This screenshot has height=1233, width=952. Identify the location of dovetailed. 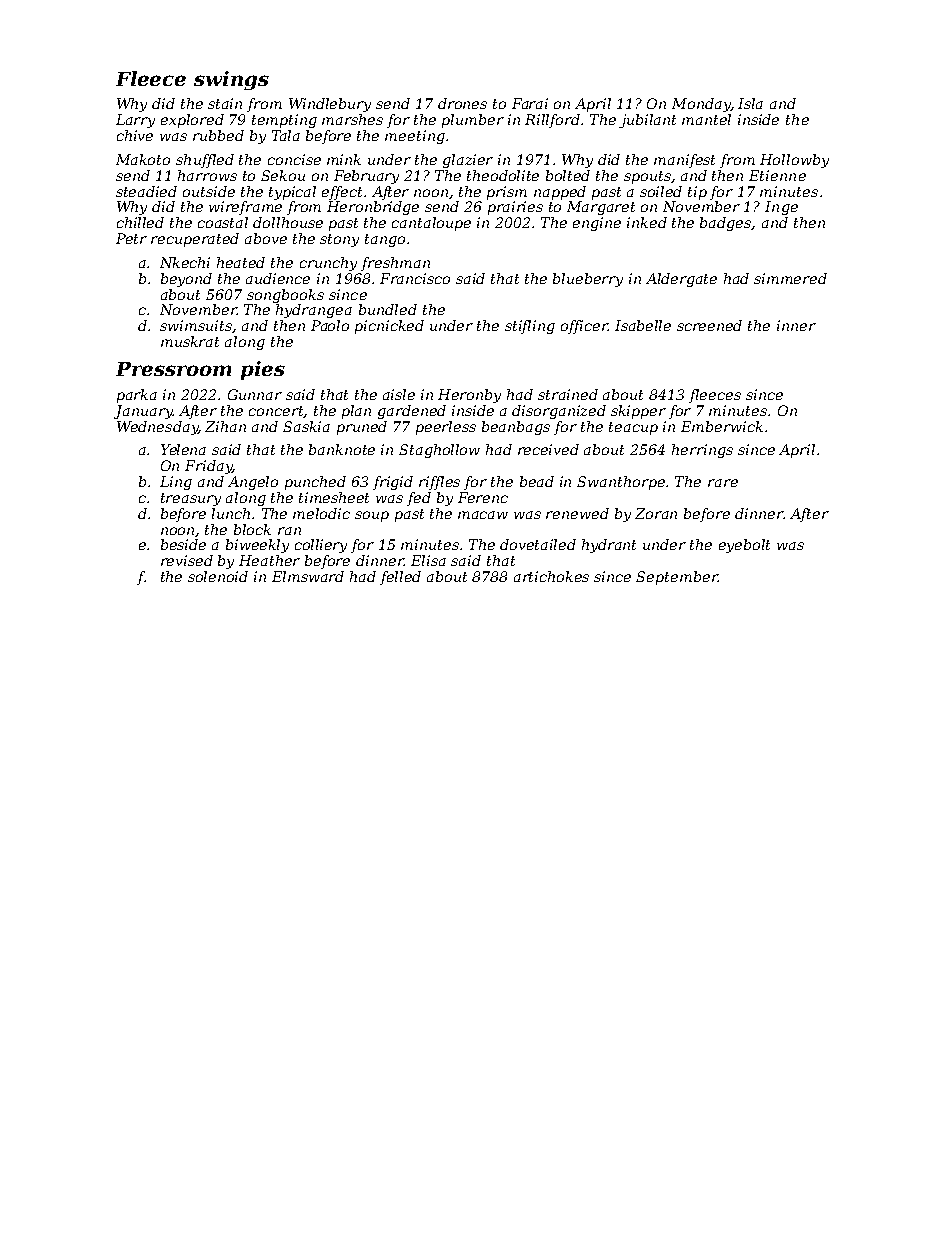
(538, 544).
